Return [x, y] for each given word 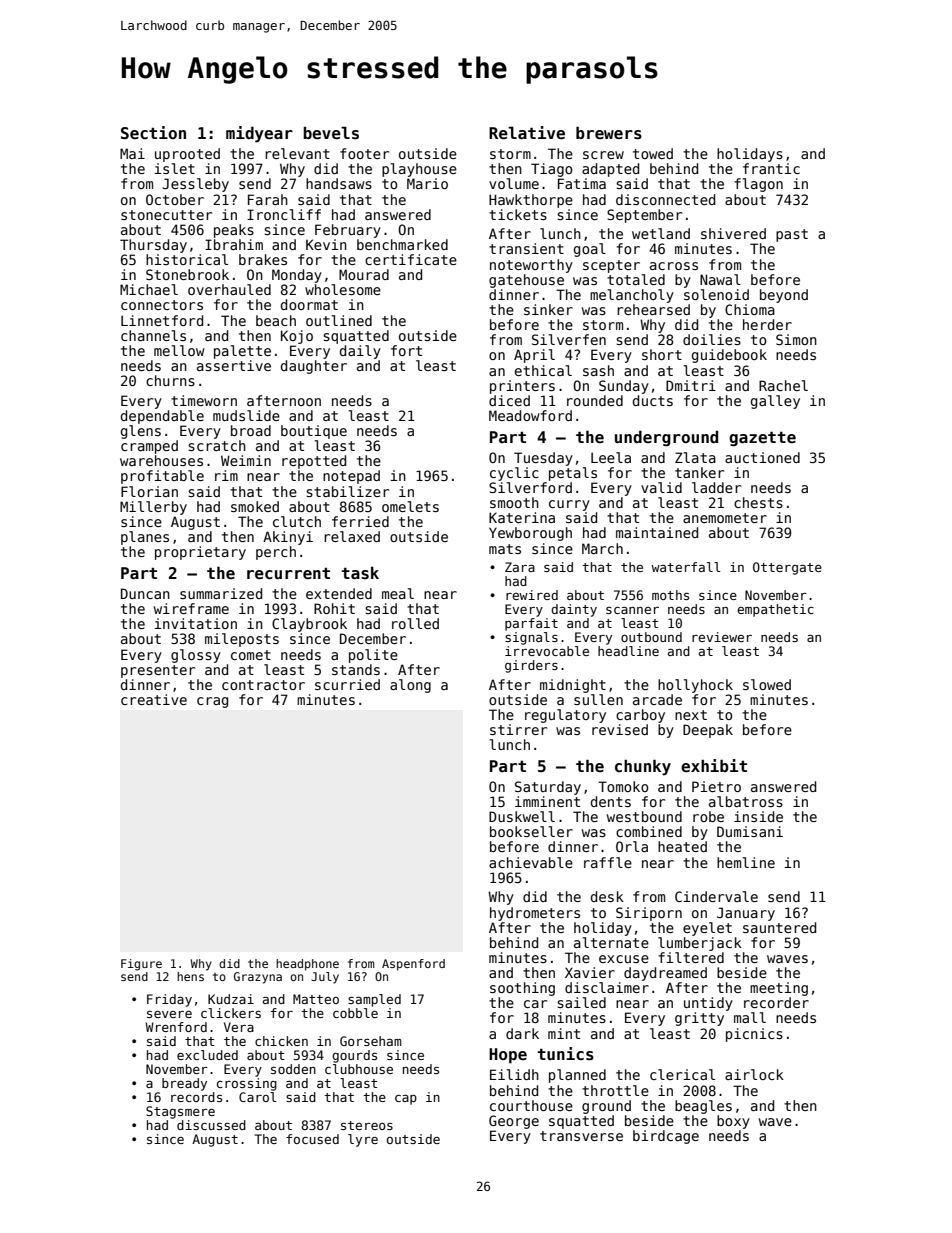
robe [708, 816]
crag [212, 702]
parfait [531, 624]
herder [767, 324]
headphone [307, 965]
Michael [149, 289]
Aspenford [413, 965]
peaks [234, 231]
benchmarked [402, 244]
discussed [211, 1125]
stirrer [518, 729]
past [792, 235]
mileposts [242, 640]
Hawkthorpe [531, 201]
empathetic [775, 610]
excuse [624, 959]
